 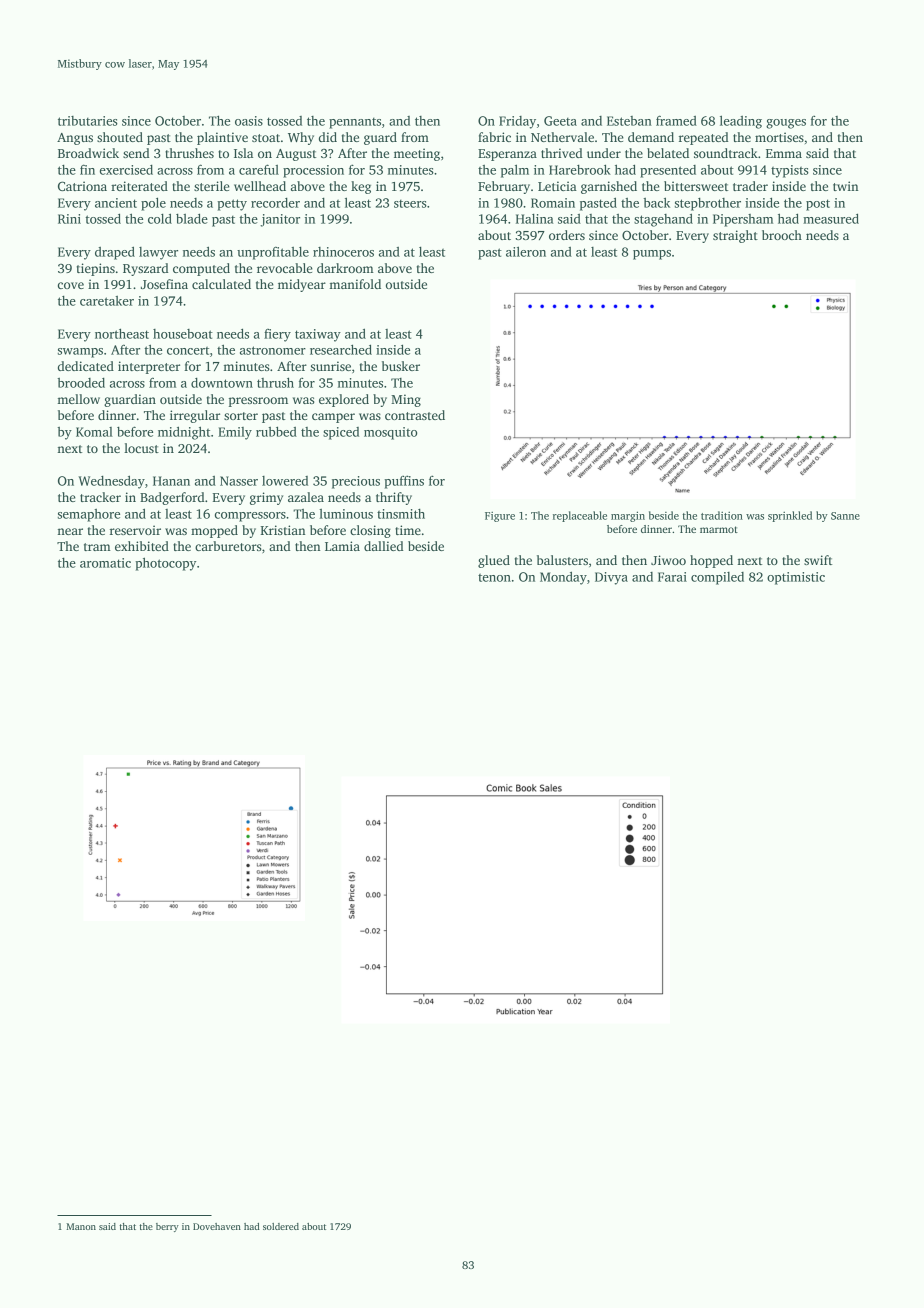 I want to click on photocopy, so click(x=165, y=564).
